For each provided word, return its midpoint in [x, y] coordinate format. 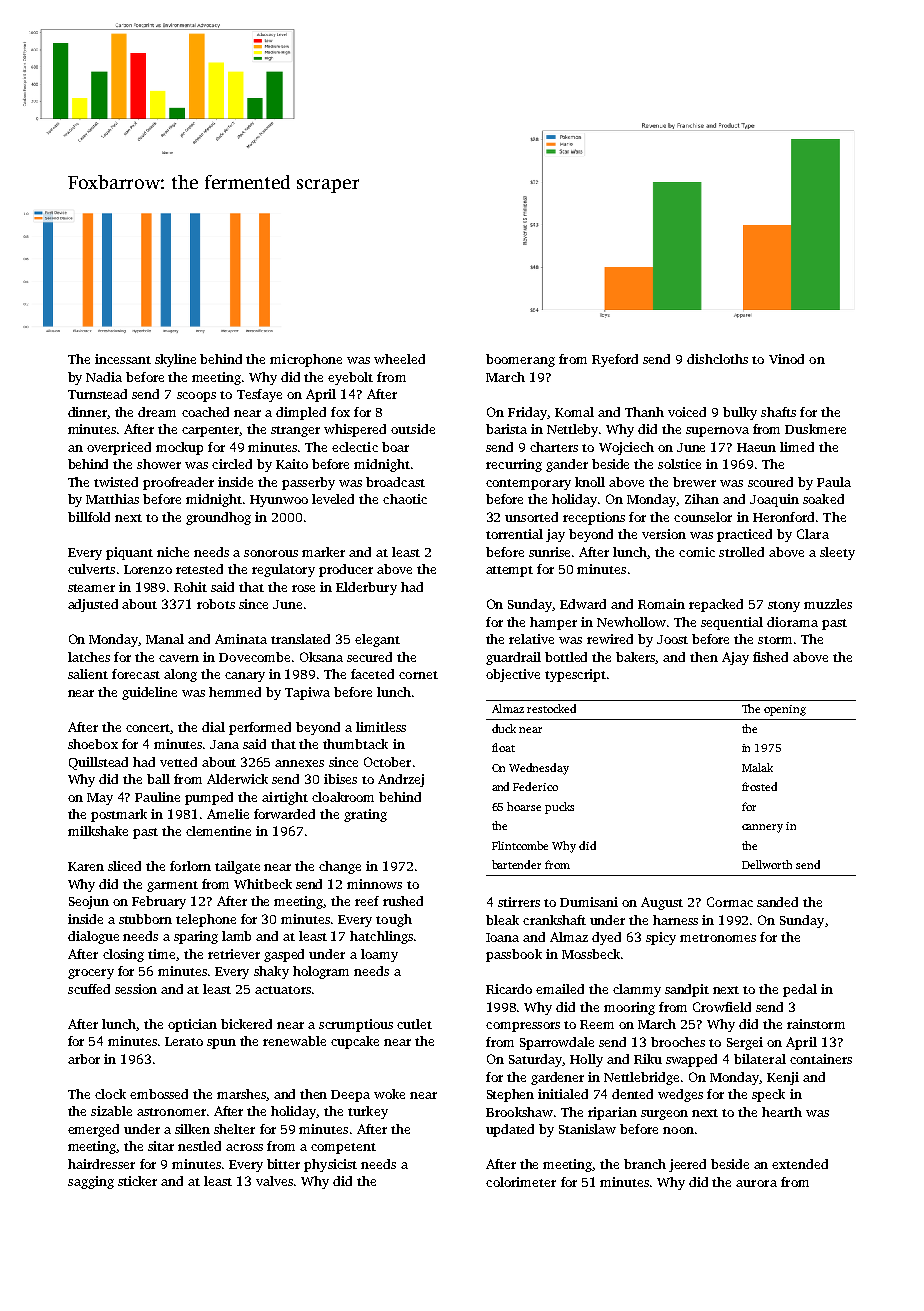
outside [413, 429]
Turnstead [97, 394]
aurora [756, 1183]
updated [510, 1130]
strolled [741, 552]
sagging [91, 1182]
